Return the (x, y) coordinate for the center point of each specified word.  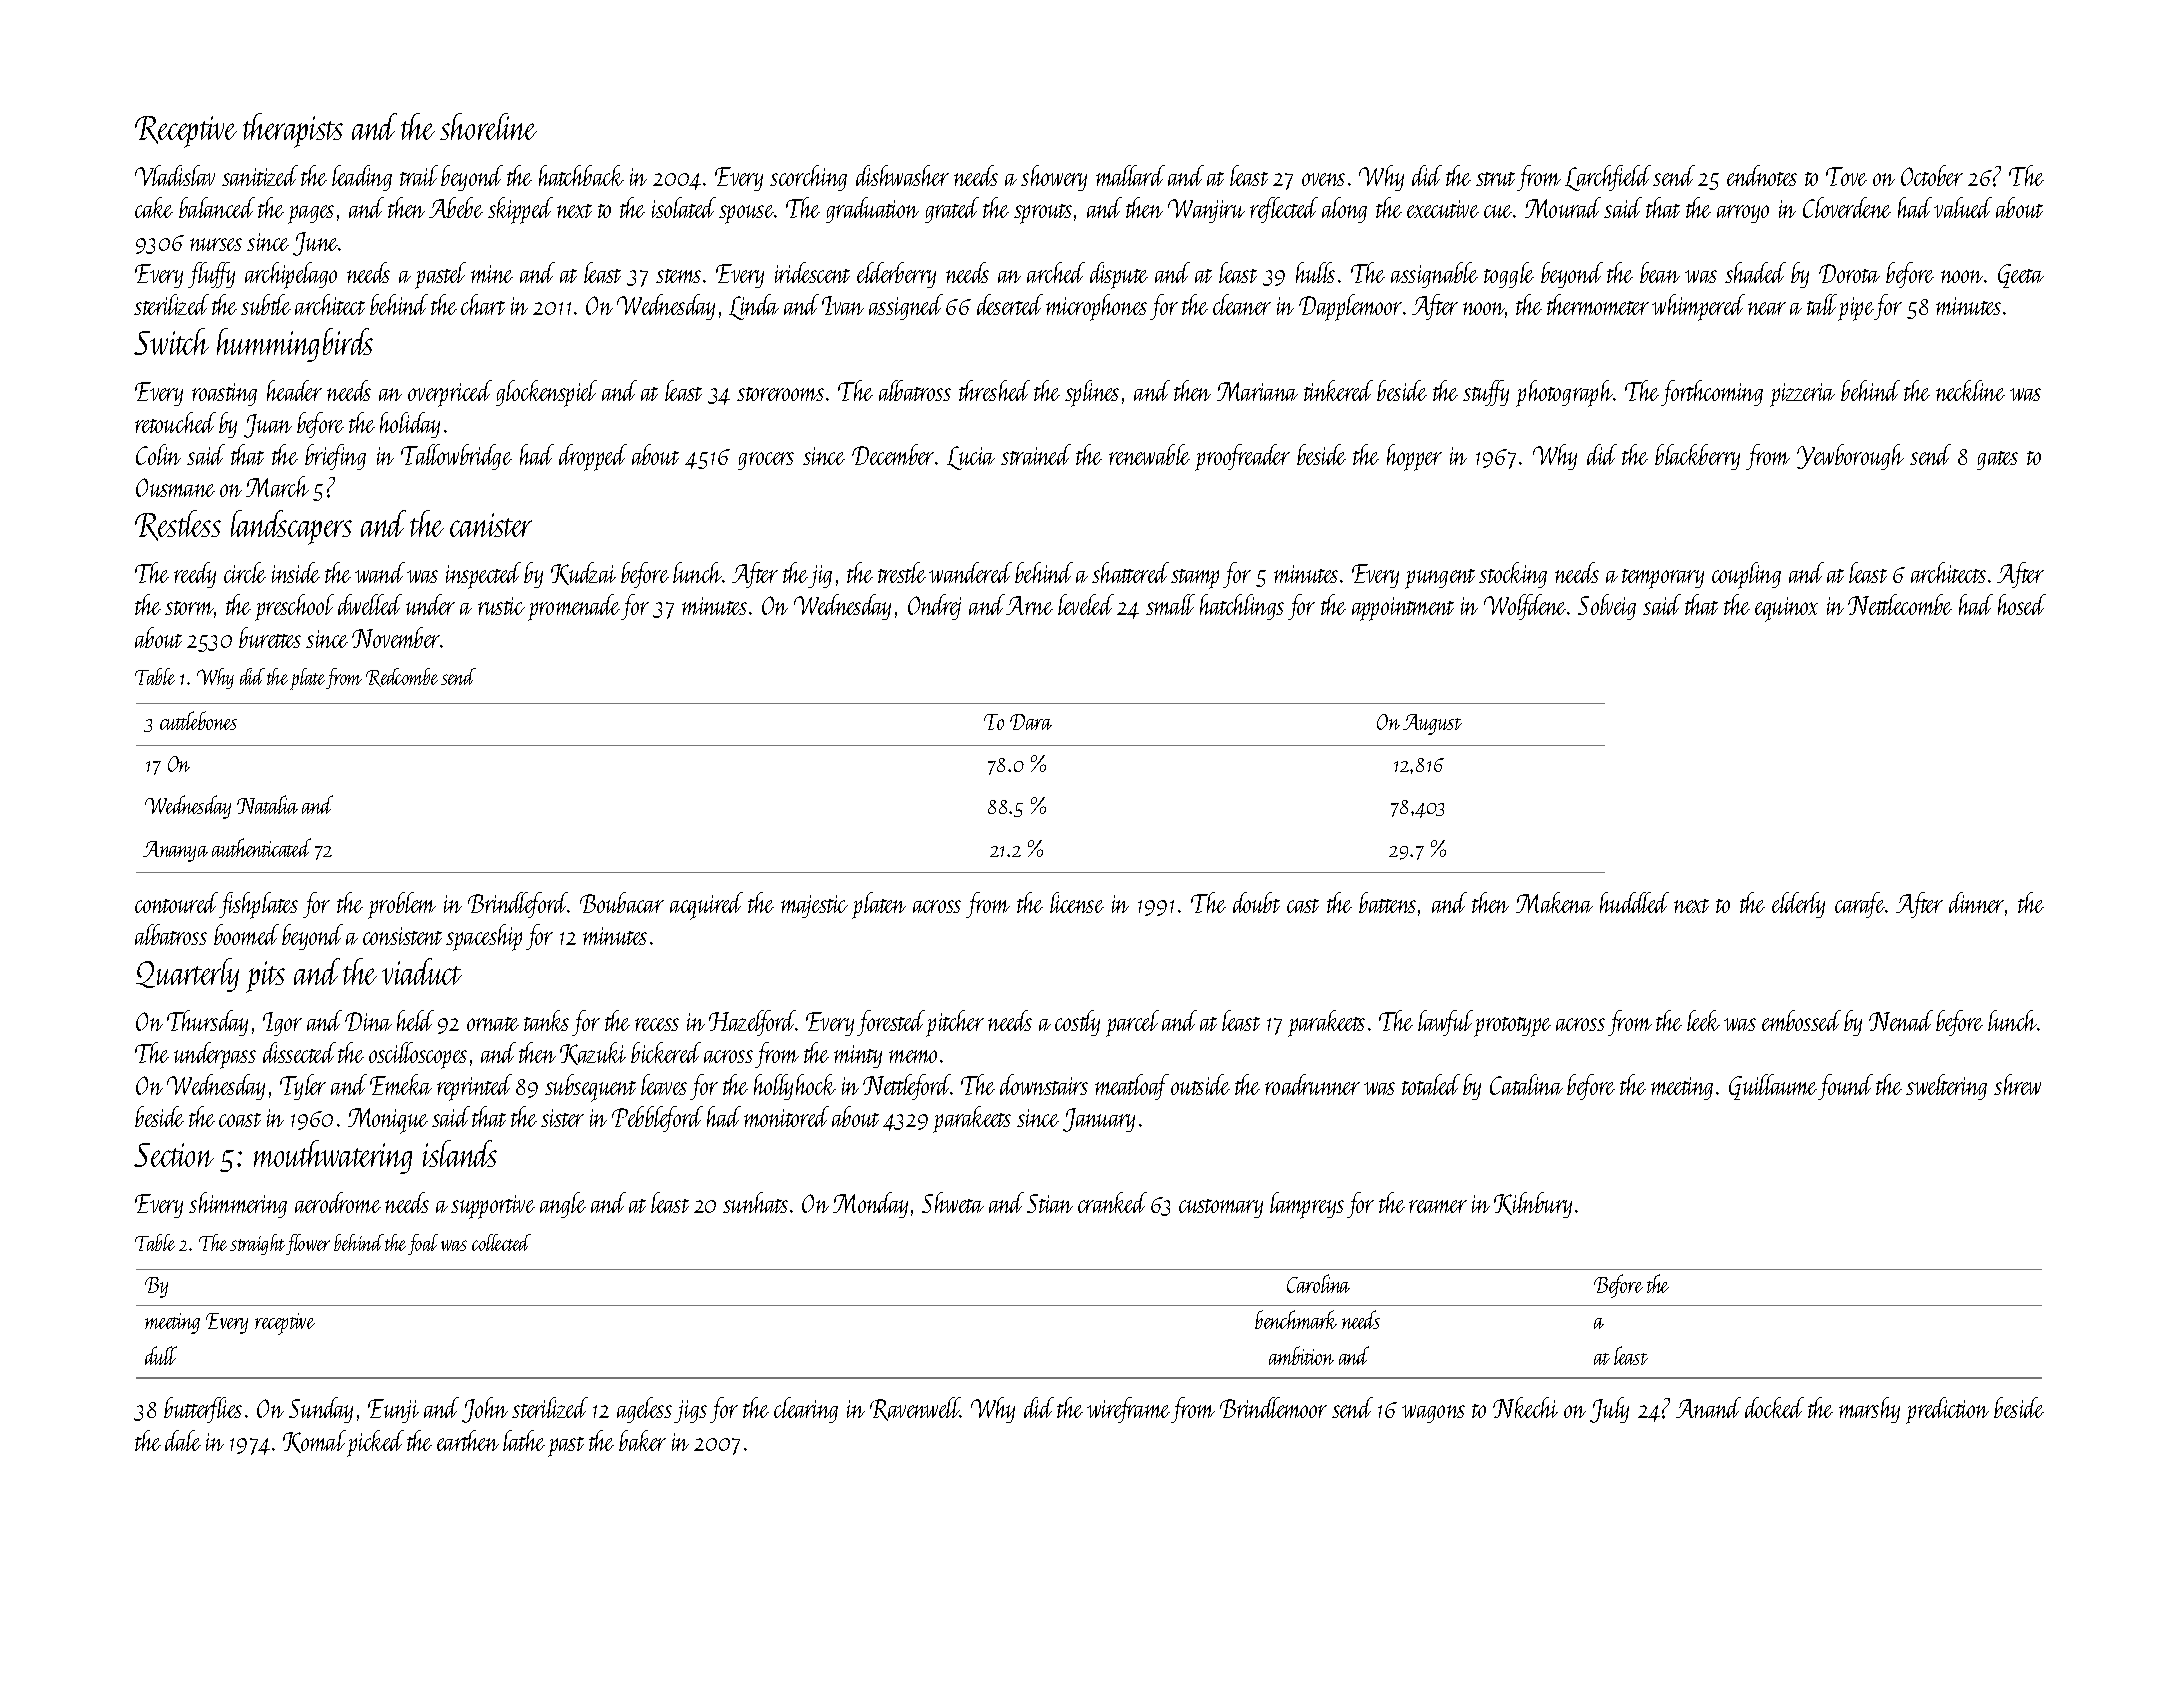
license (1077, 902)
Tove (1846, 176)
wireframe (1128, 1410)
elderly (1798, 905)
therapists (293, 130)
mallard (1130, 175)
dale (183, 1440)
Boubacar (622, 902)
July (1609, 1410)
